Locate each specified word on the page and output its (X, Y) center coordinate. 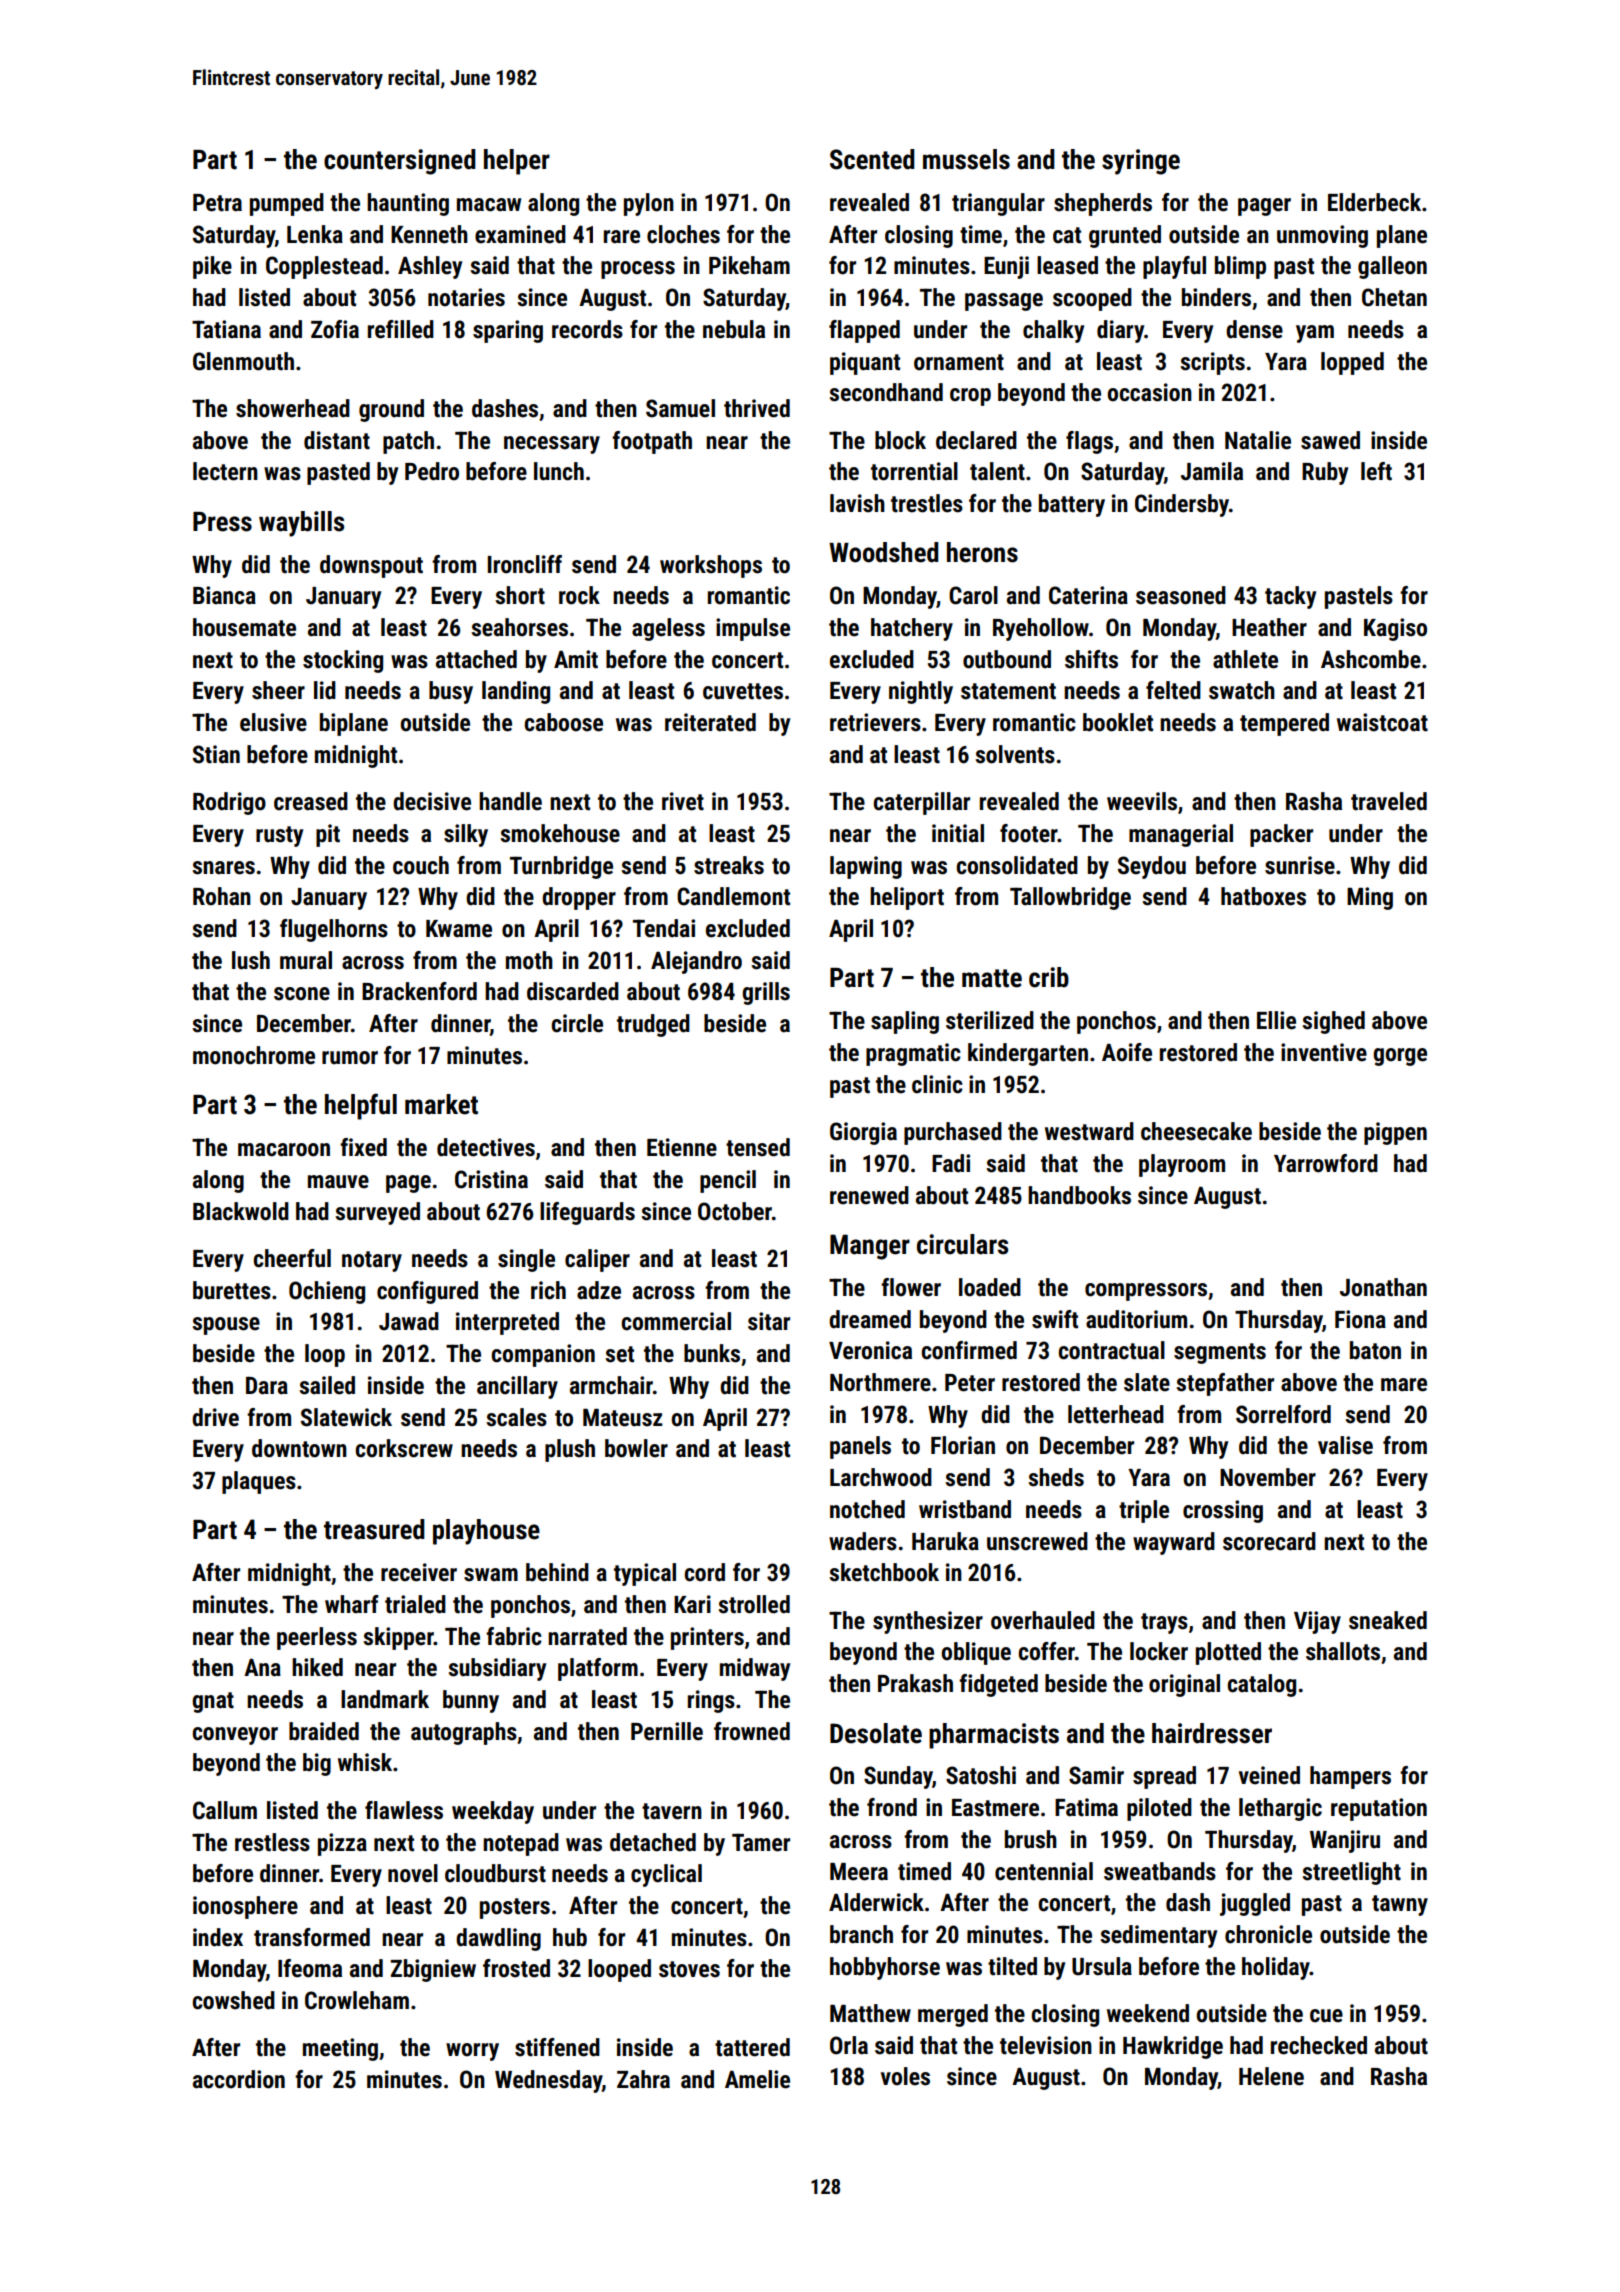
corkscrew (404, 1448)
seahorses (519, 627)
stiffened (557, 2047)
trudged (653, 1025)
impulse (753, 629)
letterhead (1116, 1414)
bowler (636, 1448)
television (1046, 2045)
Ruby (1325, 473)
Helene (1271, 2076)
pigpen (1395, 1133)
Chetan (1394, 297)
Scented (872, 159)
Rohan (222, 896)
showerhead (293, 408)
